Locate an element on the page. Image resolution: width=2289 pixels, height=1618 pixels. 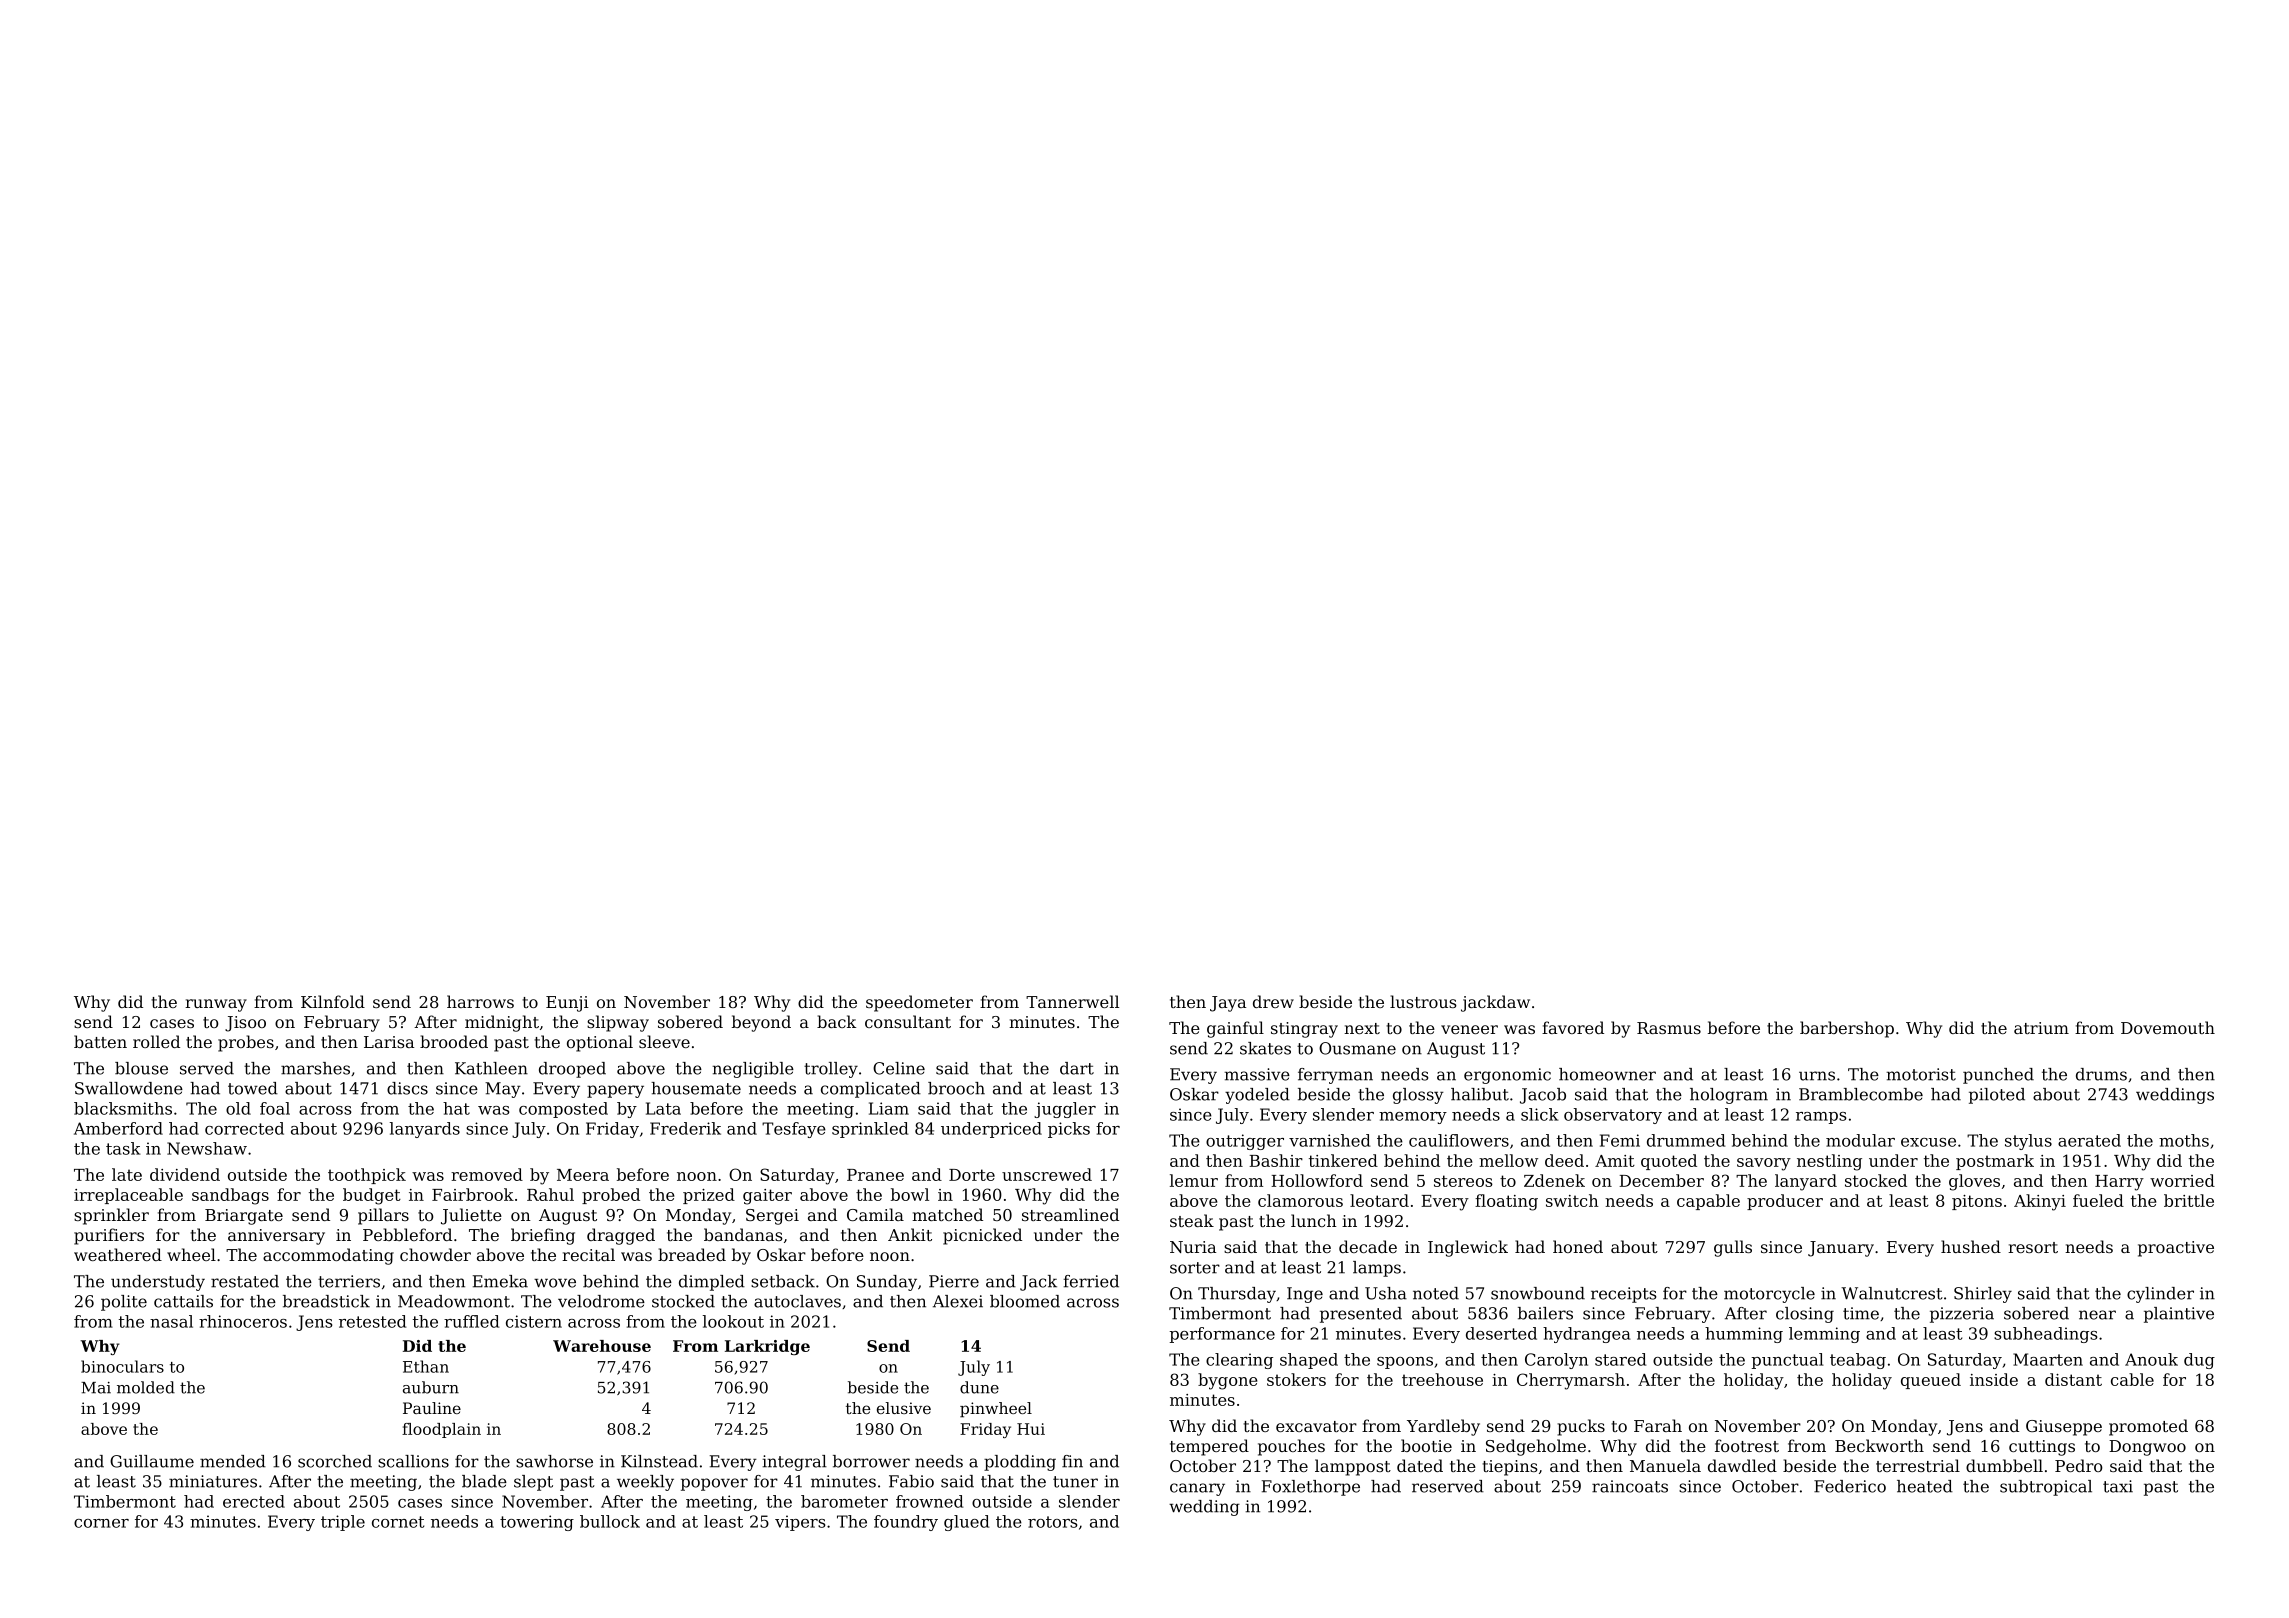
Yardleby is located at coordinates (1443, 1427).
